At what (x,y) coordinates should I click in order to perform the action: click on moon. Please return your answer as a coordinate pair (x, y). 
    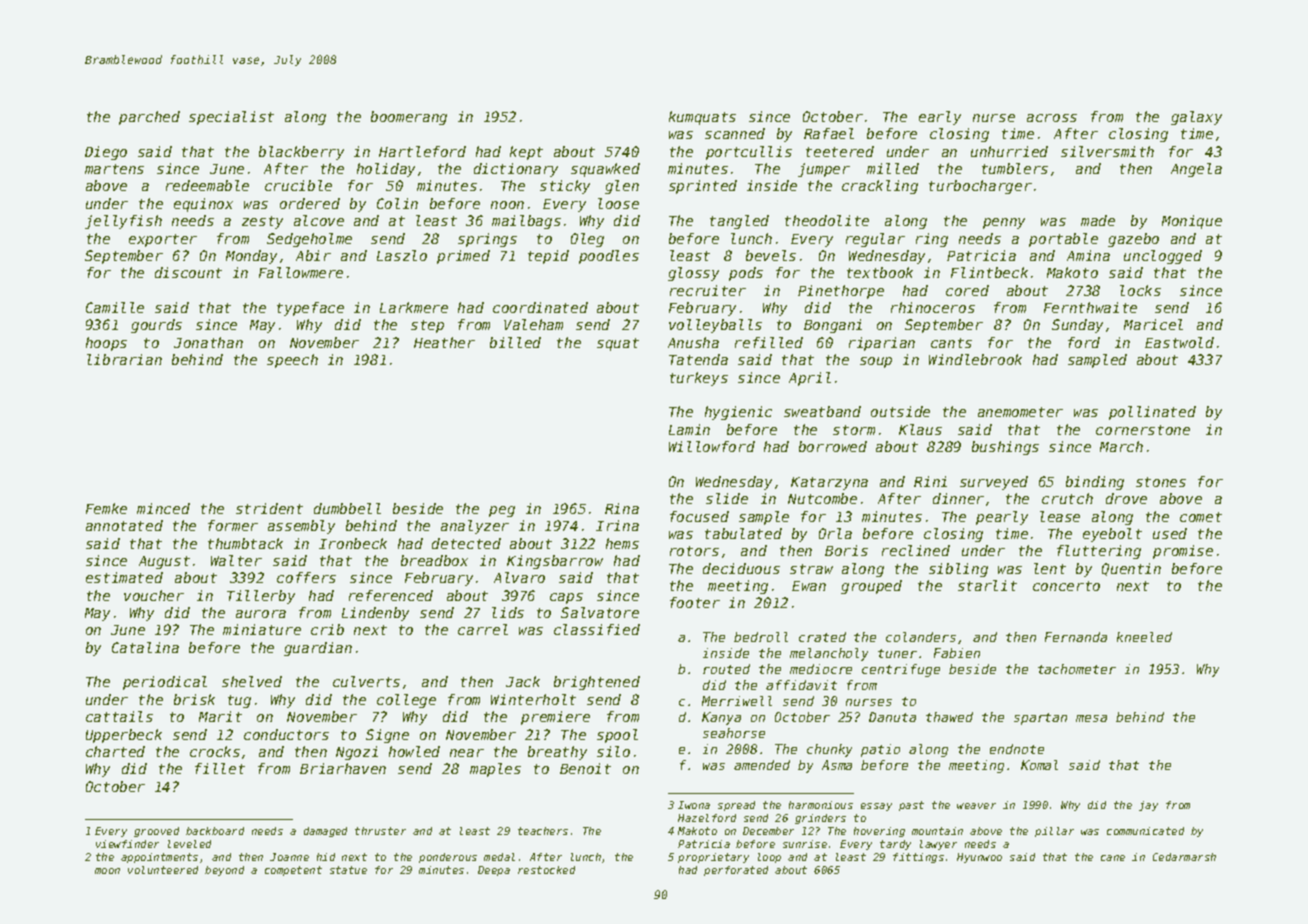
    Looking at the image, I should click on (107, 871).
